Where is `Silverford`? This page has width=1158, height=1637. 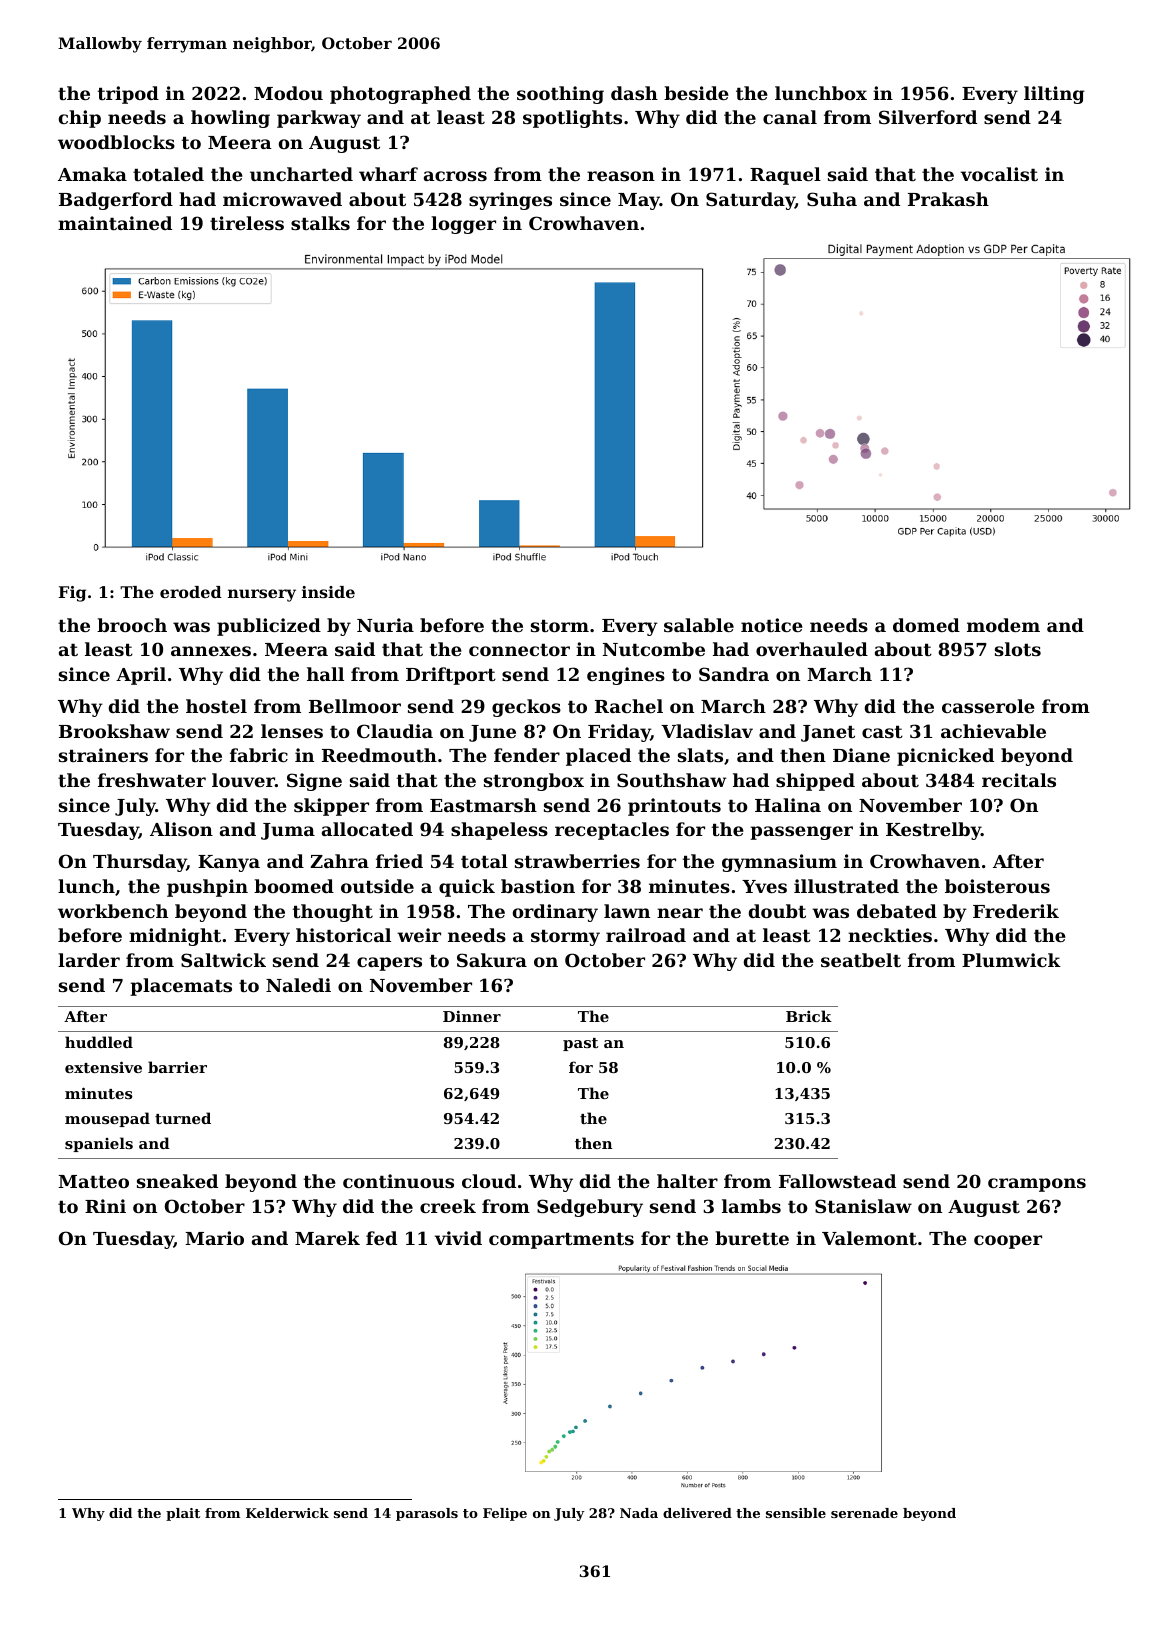 Silverford is located at coordinates (928, 117).
